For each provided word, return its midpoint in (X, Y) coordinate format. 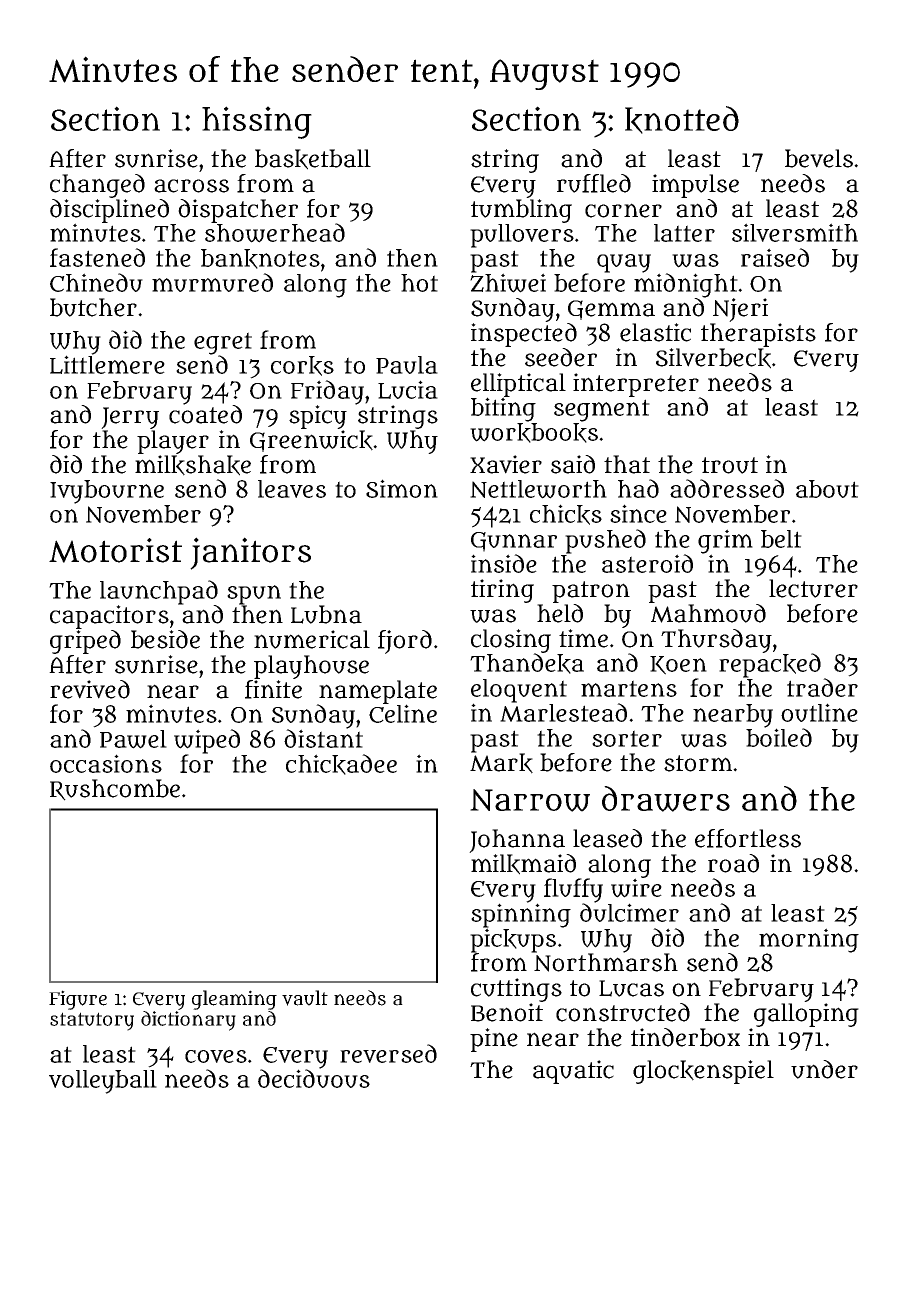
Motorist (115, 550)
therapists (758, 335)
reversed (388, 1053)
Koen (678, 665)
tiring (502, 591)
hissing (257, 122)
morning (809, 940)
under (824, 1069)
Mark (501, 763)
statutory (92, 1021)
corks (302, 366)
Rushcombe (115, 790)
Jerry (130, 418)
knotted (682, 120)
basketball (313, 159)
